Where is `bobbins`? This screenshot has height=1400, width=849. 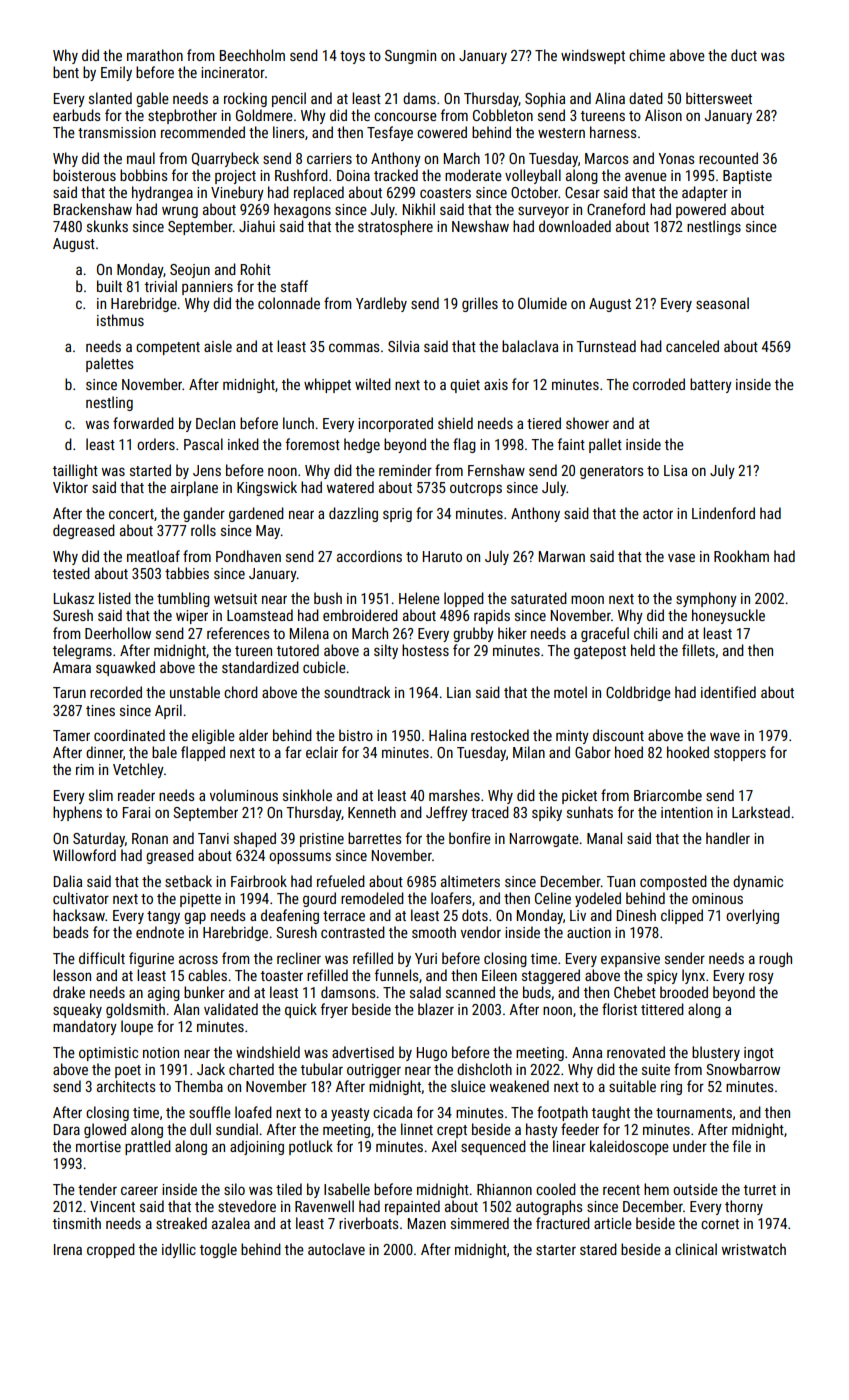
bobbins is located at coordinates (144, 175).
